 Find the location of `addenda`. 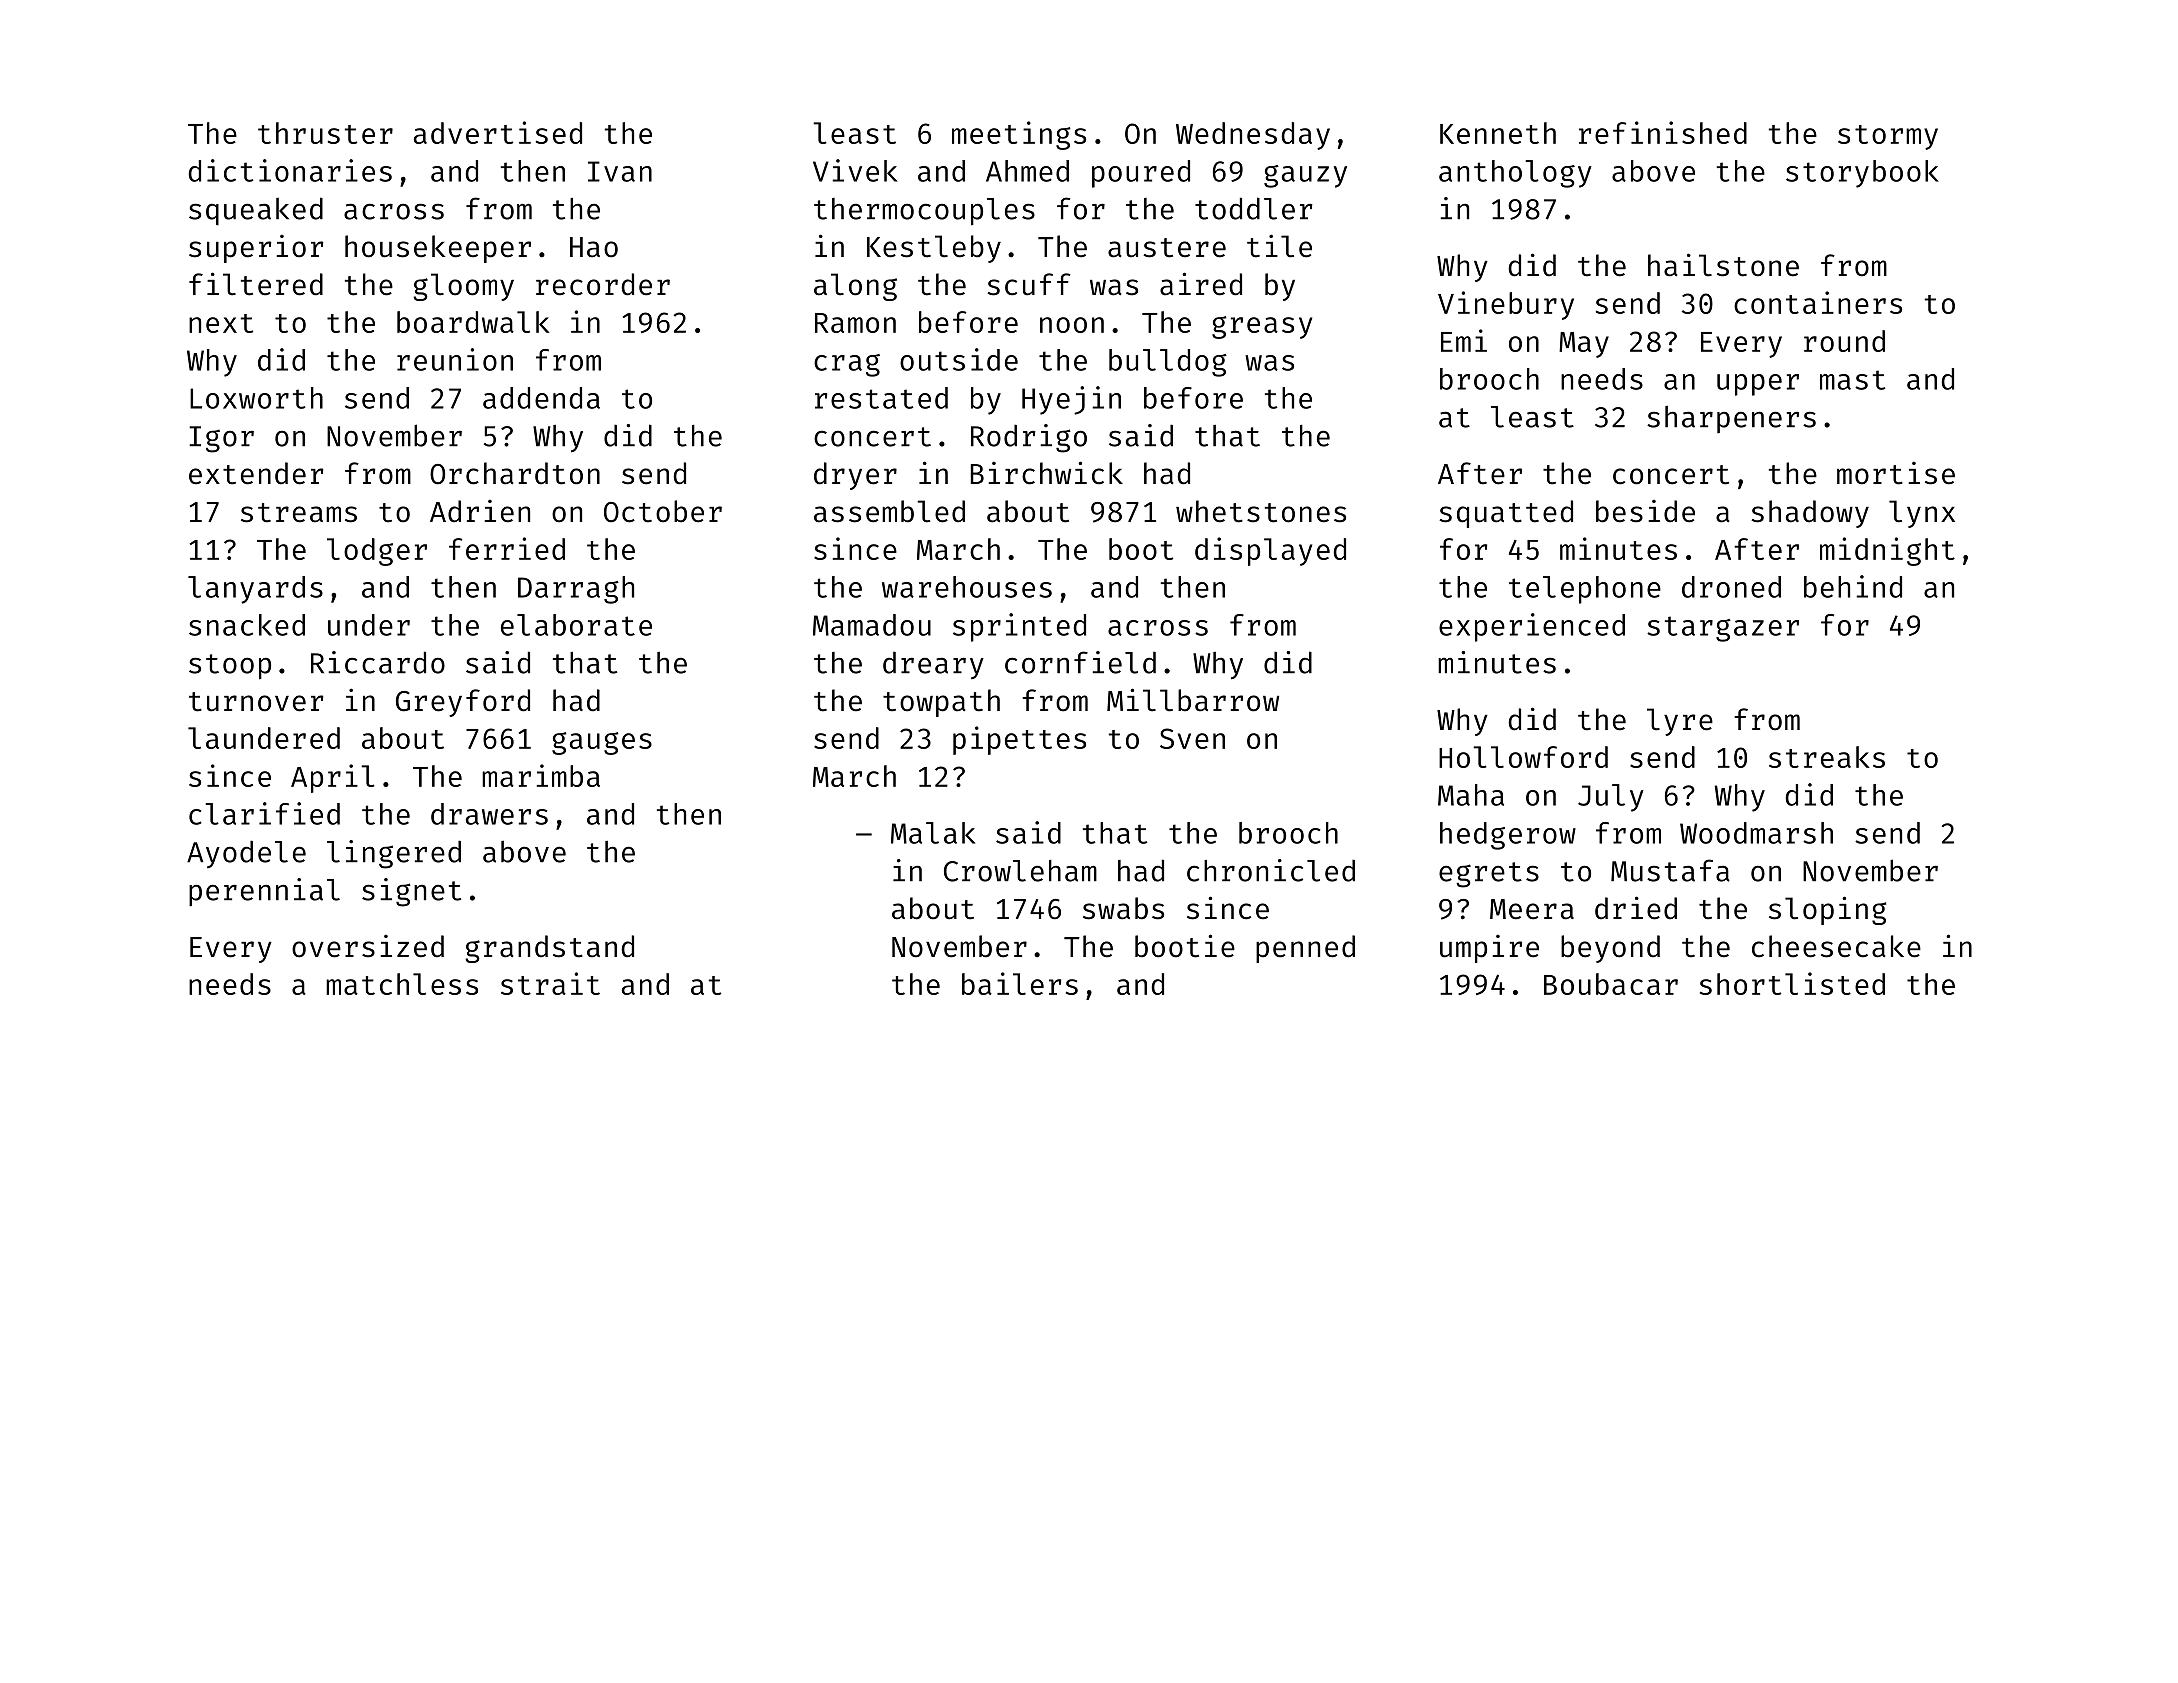

addenda is located at coordinates (541, 398).
